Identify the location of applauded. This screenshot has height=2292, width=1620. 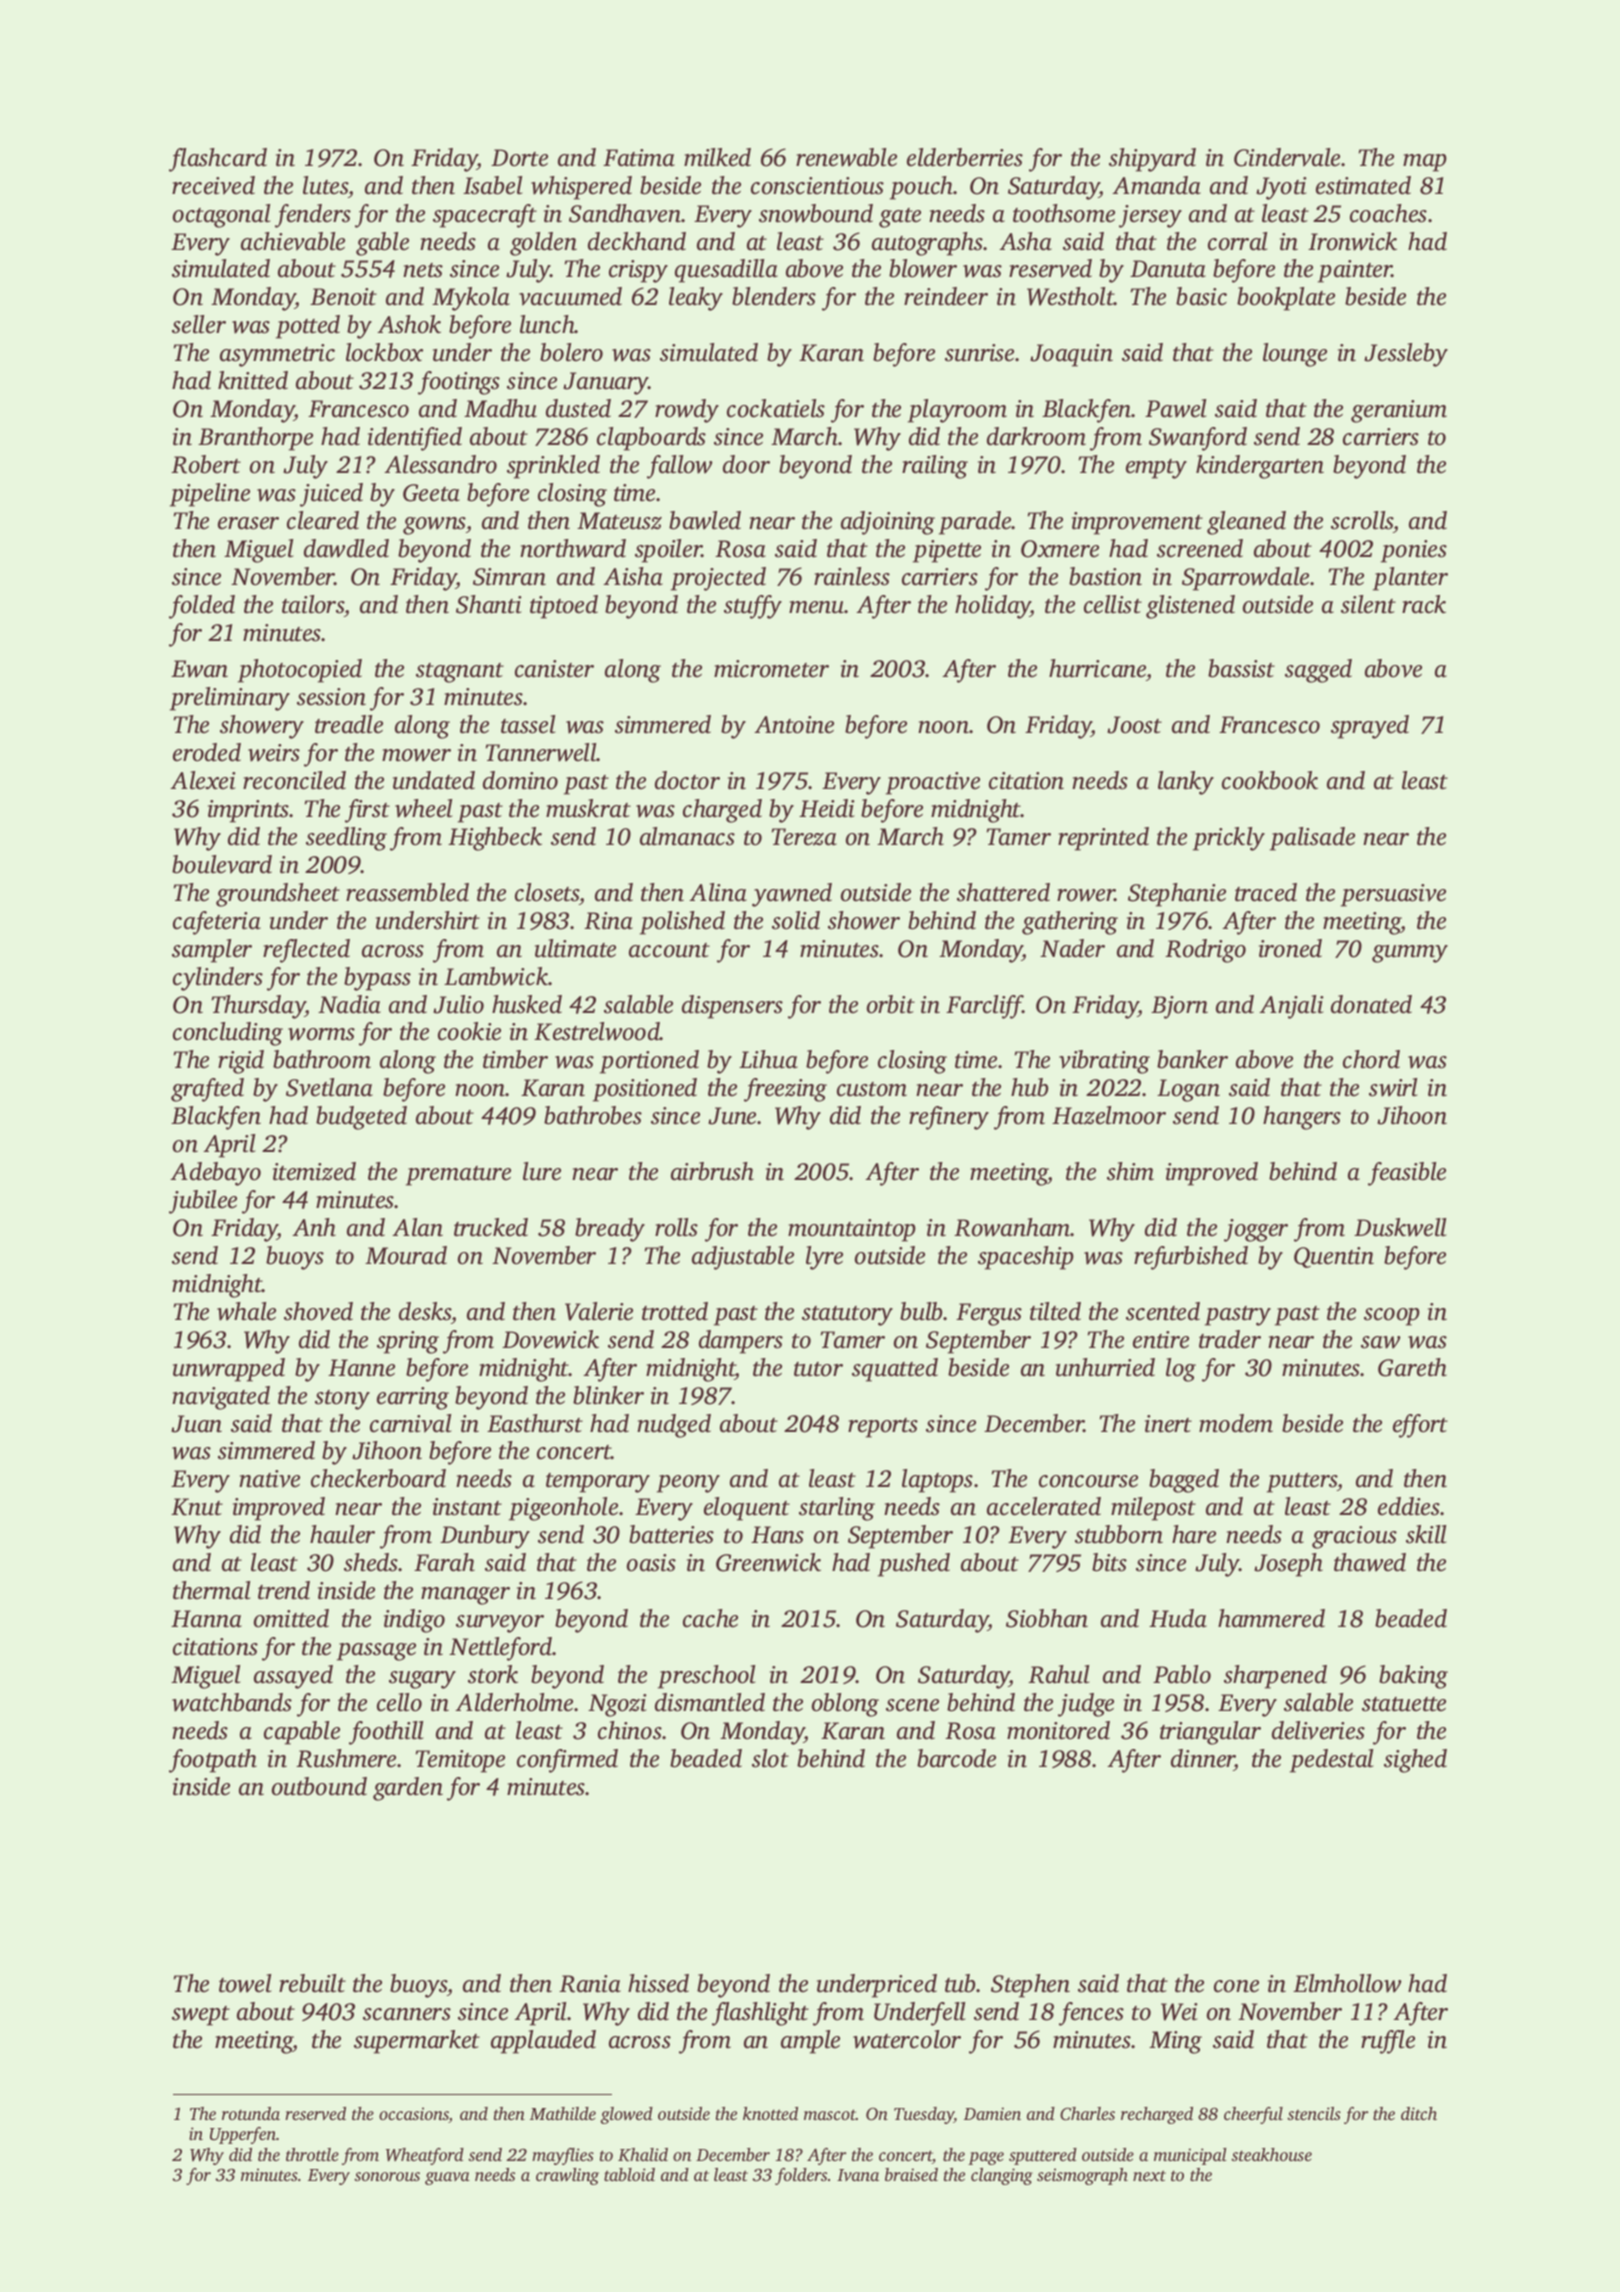
(543, 2042).
